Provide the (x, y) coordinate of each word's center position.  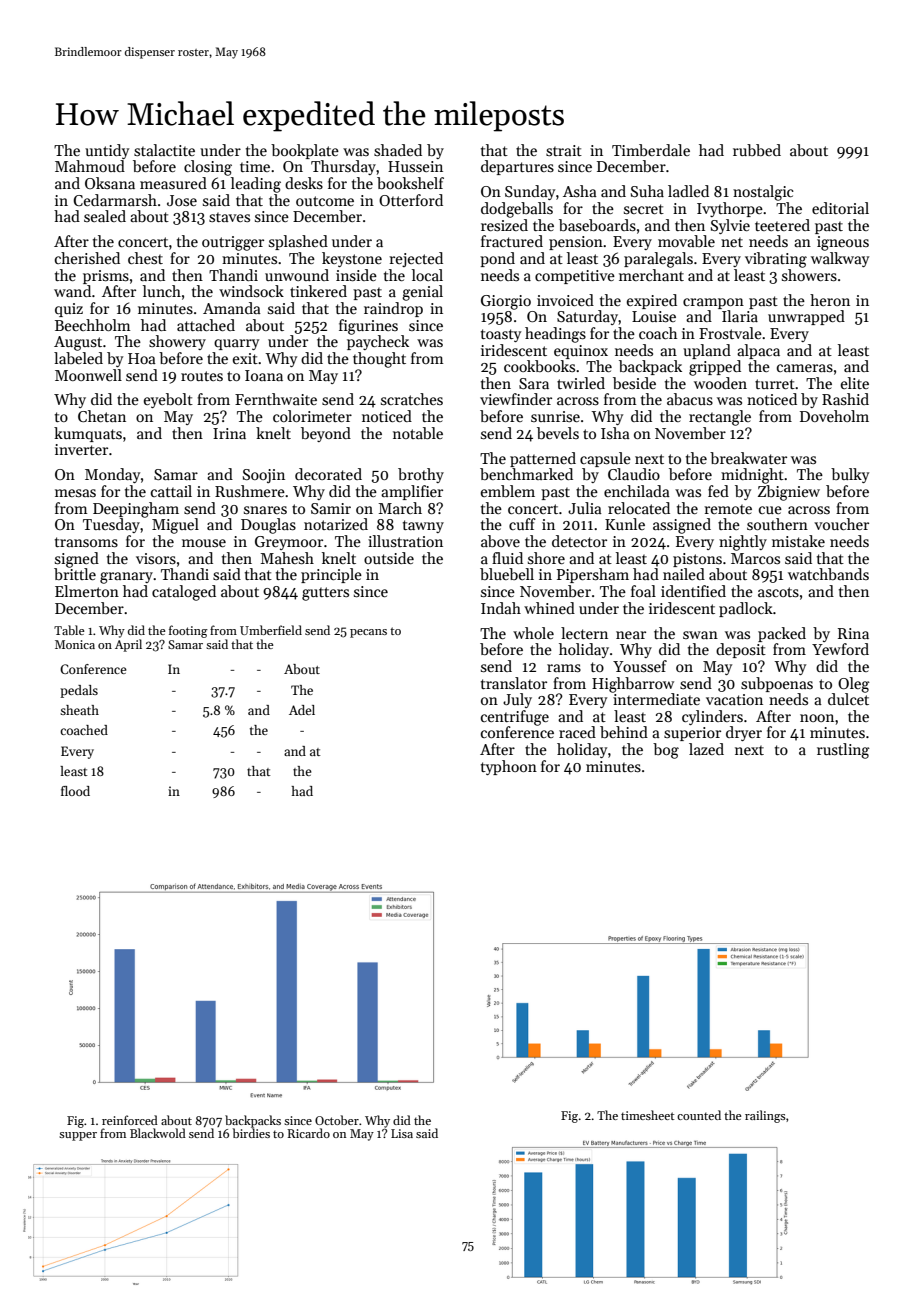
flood (75, 791)
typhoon (509, 767)
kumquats (88, 434)
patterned (543, 459)
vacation (734, 699)
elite (855, 383)
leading (256, 185)
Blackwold (158, 1133)
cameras (805, 368)
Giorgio (506, 302)
